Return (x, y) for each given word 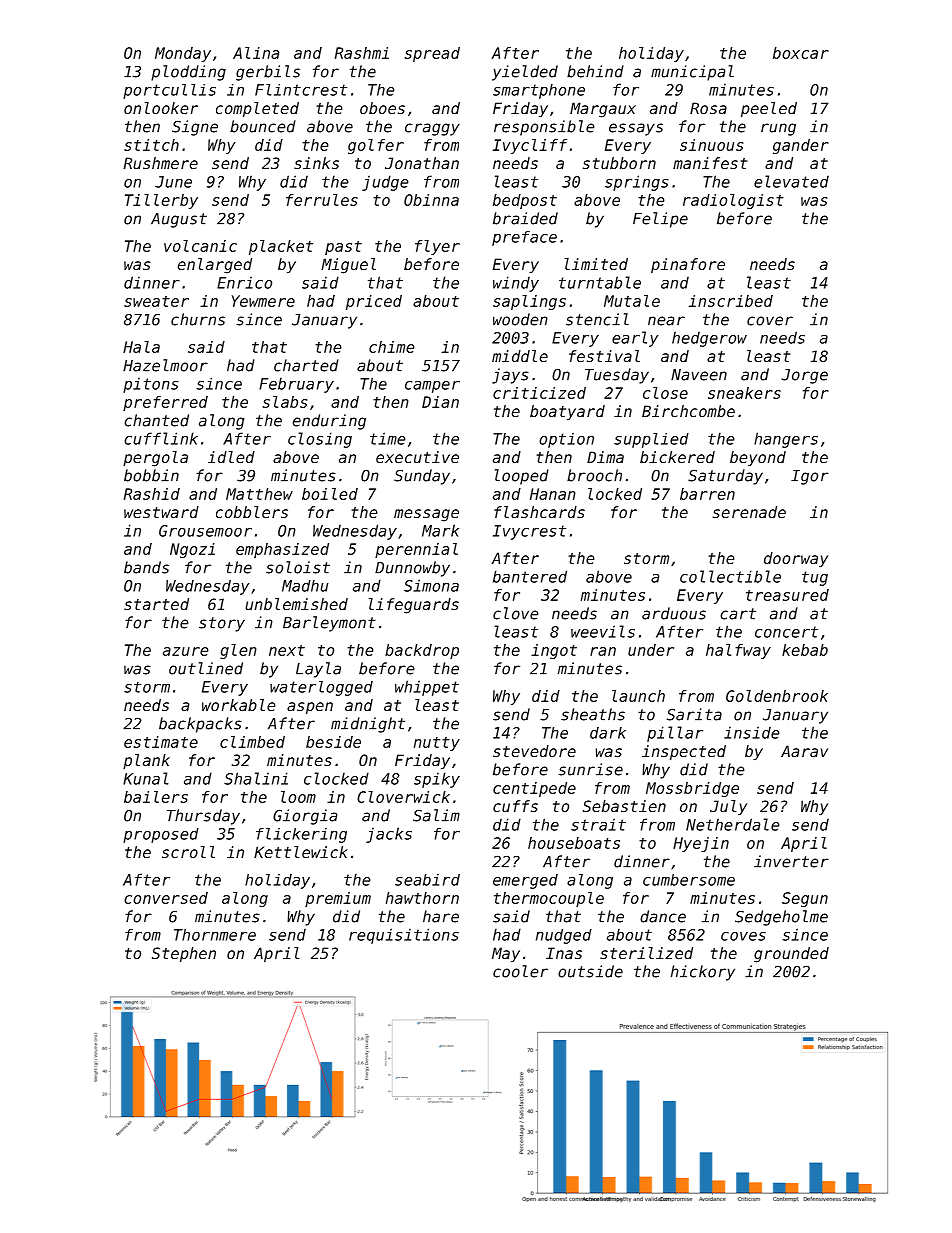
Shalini (256, 778)
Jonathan (422, 163)
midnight (368, 725)
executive (417, 457)
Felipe (660, 220)
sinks (316, 163)
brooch (594, 475)
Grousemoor (205, 531)
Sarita (694, 714)
